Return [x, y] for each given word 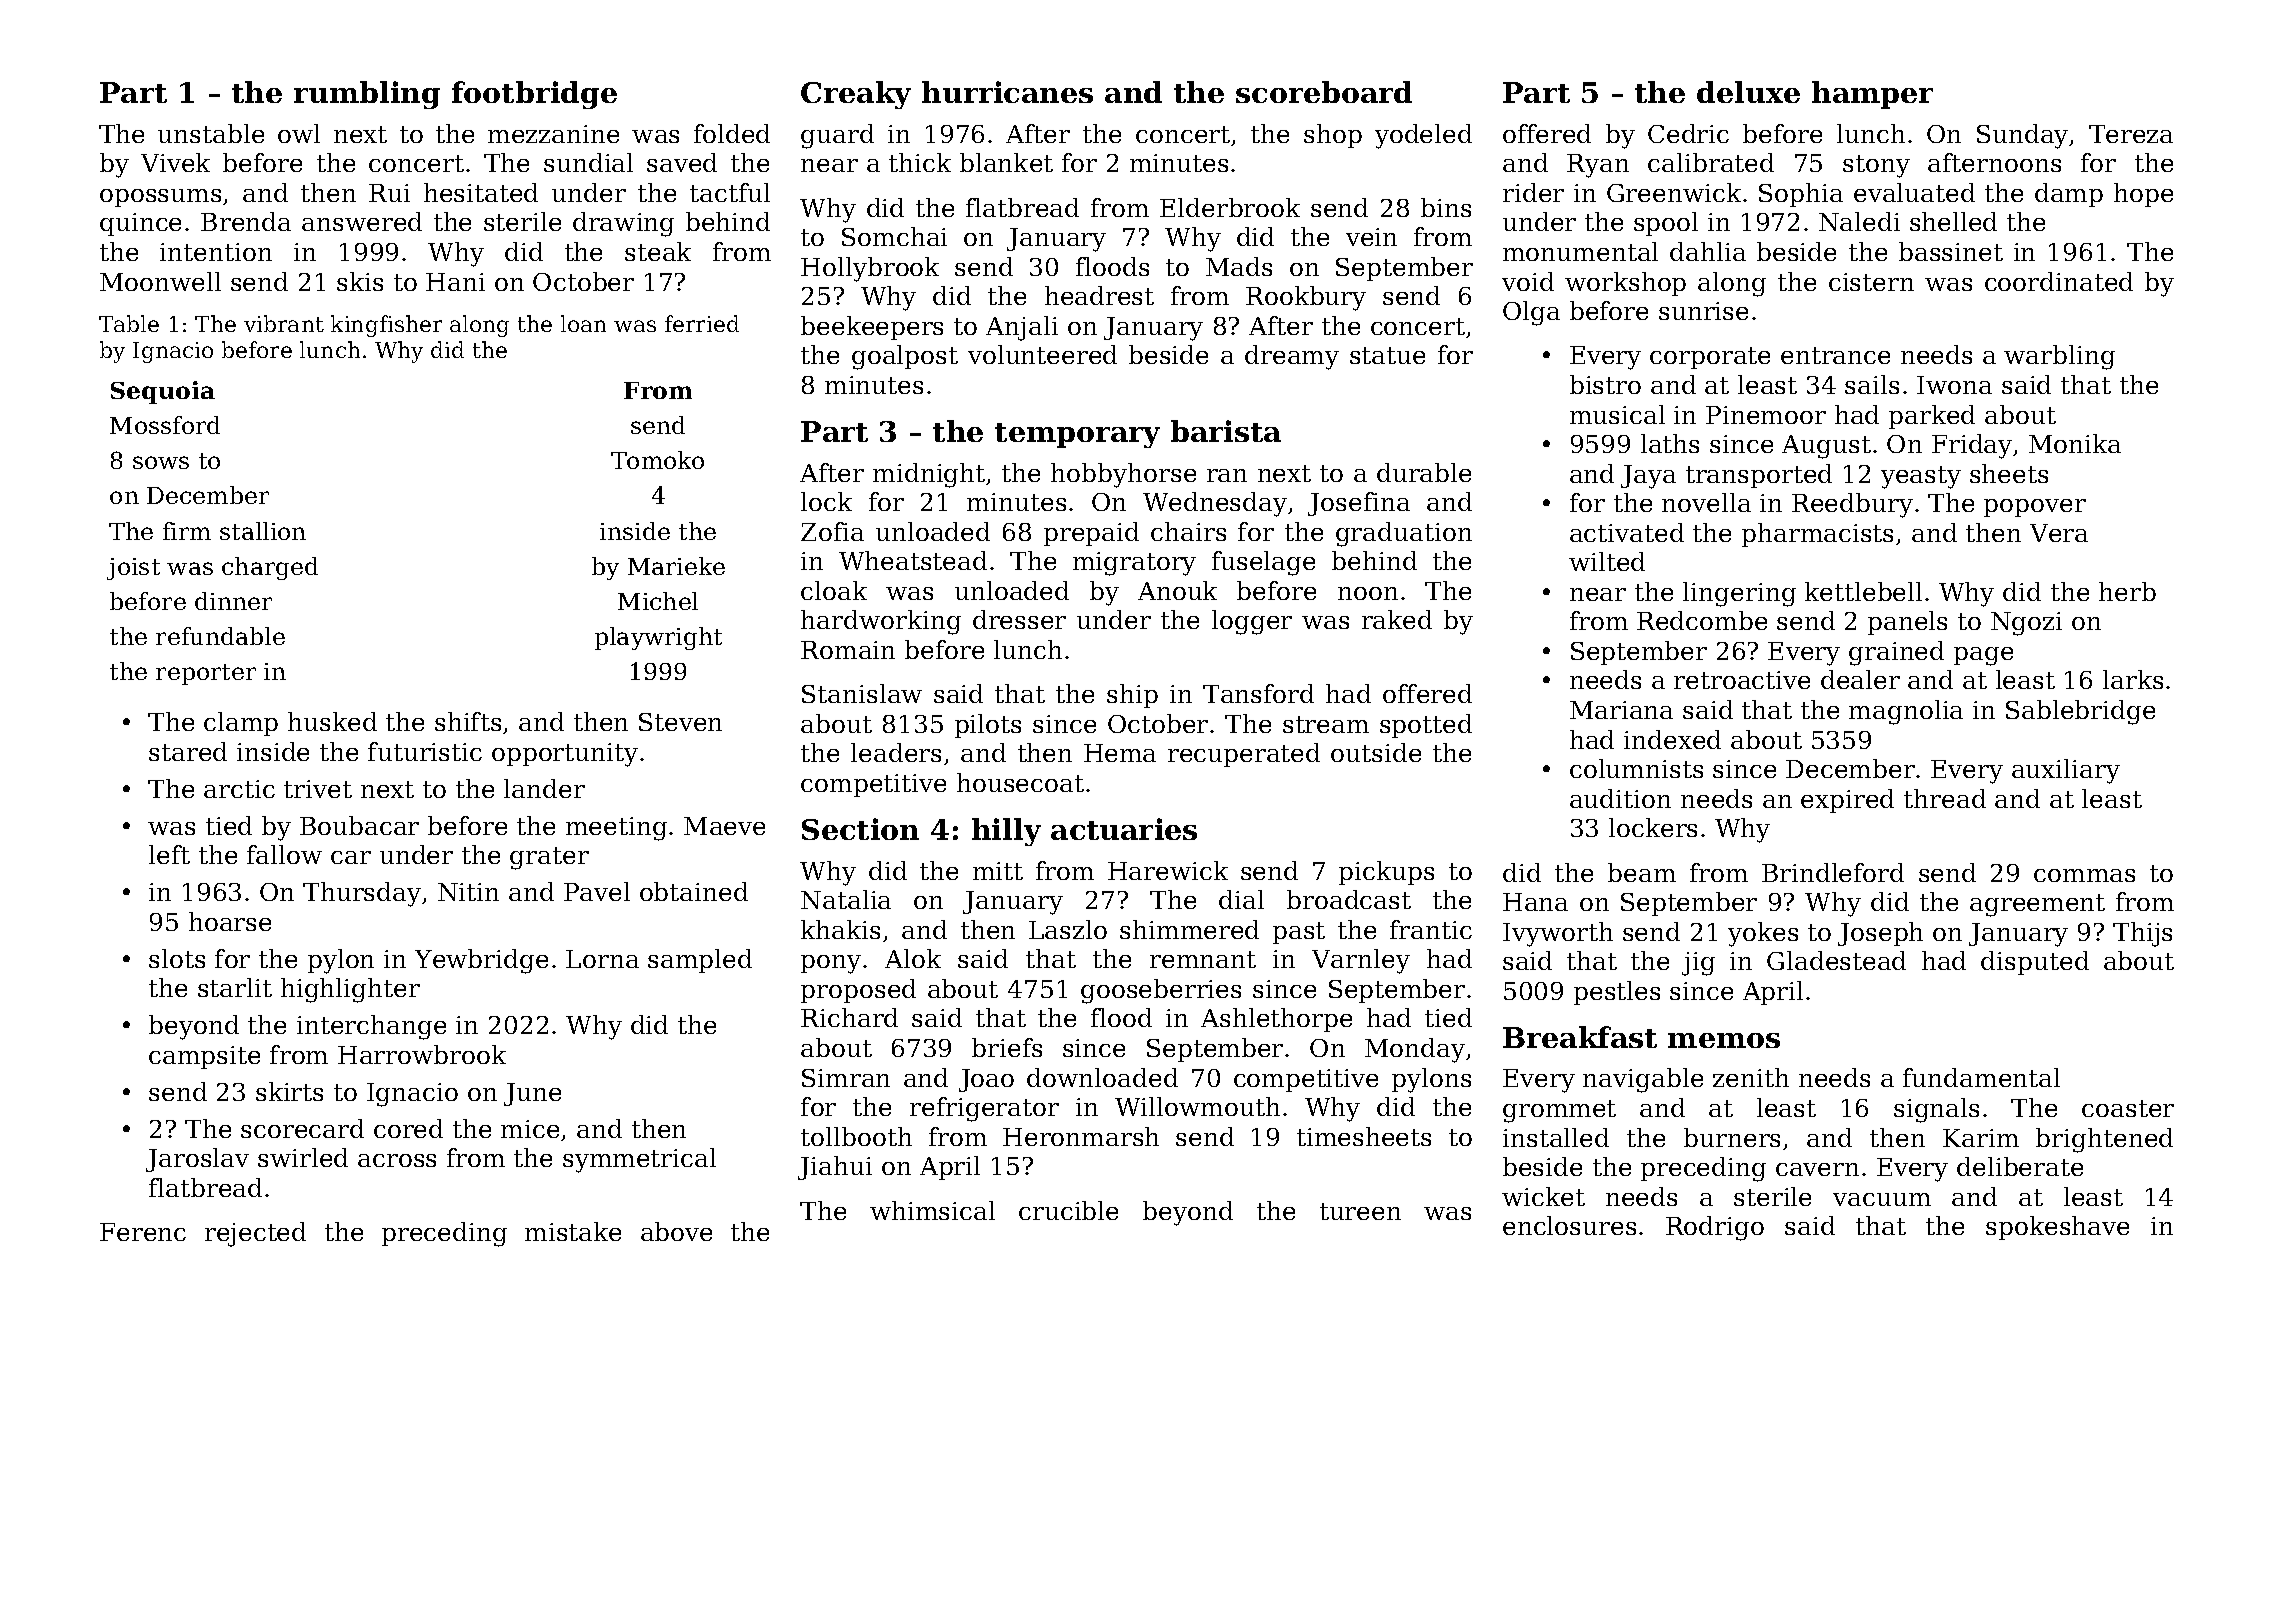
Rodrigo [1715, 1228]
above [676, 1231]
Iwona [1954, 385]
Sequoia [163, 392]
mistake [573, 1231]
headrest [1099, 295]
